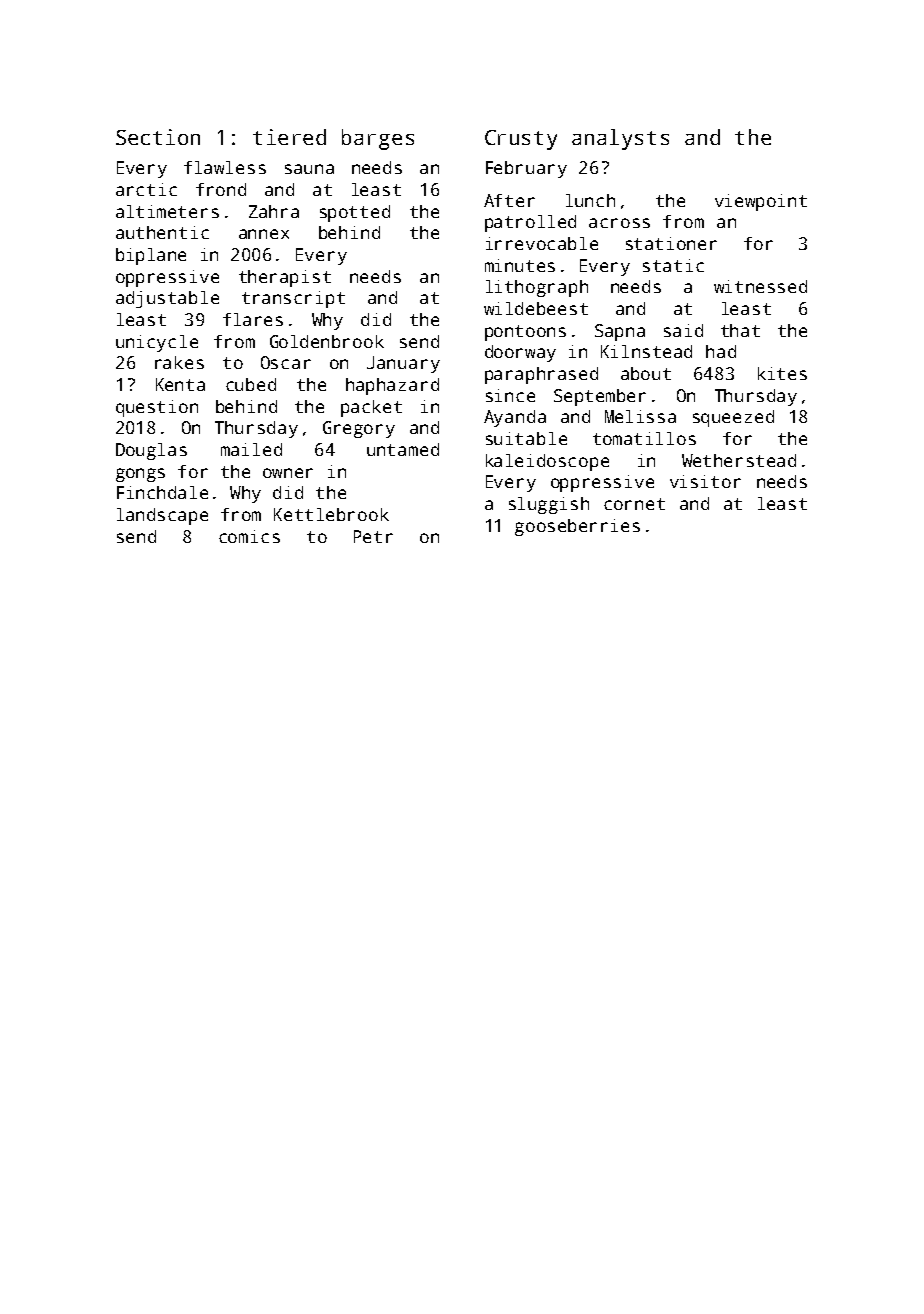 The image size is (924, 1314). I want to click on Section, so click(158, 137).
